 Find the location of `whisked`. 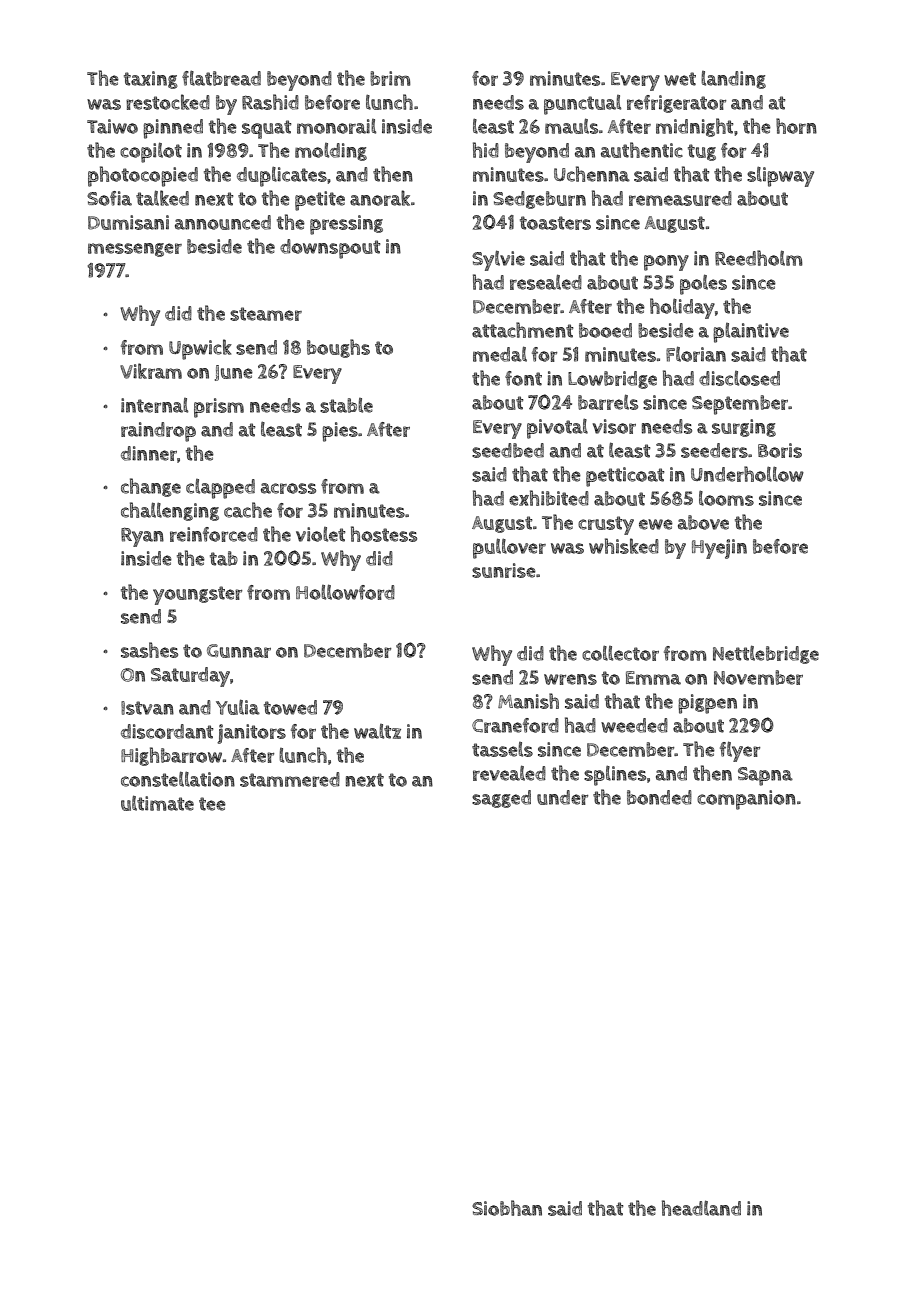

whisked is located at coordinates (624, 546).
